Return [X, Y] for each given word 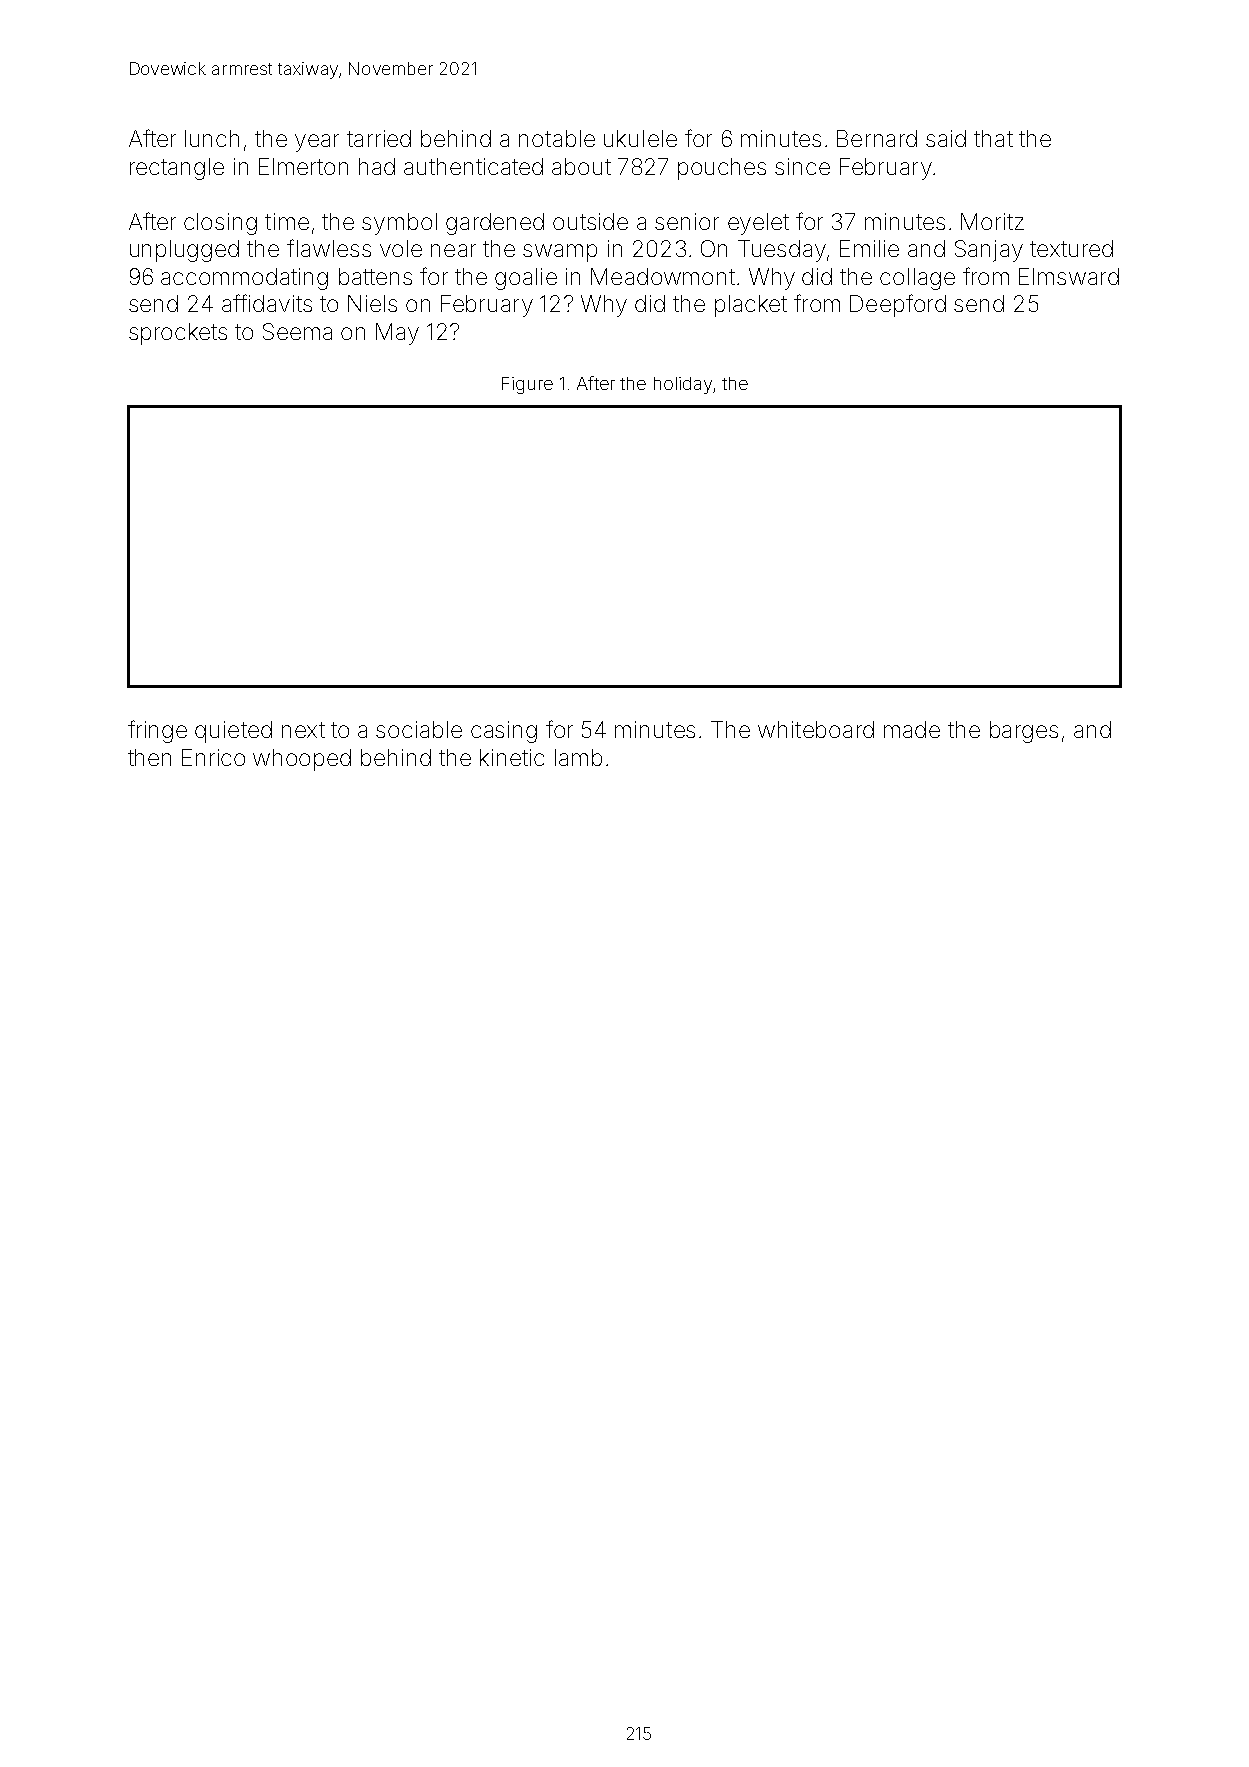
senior [687, 221]
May [397, 334]
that [993, 138]
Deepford [898, 305]
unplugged [184, 251]
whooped [302, 760]
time [287, 221]
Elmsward [1069, 276]
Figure [527, 385]
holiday [683, 385]
